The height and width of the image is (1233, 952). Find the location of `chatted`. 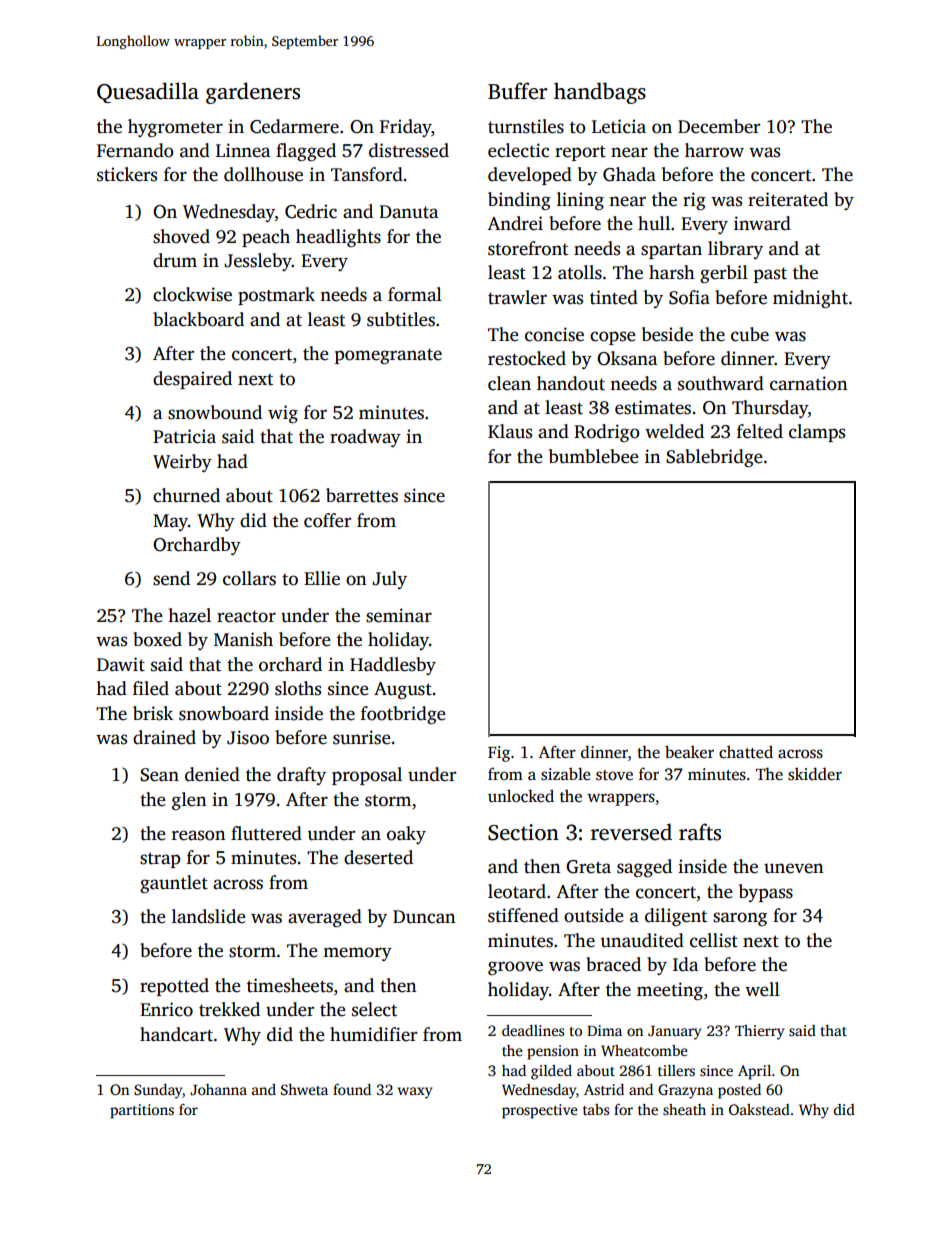

chatted is located at coordinates (746, 752).
